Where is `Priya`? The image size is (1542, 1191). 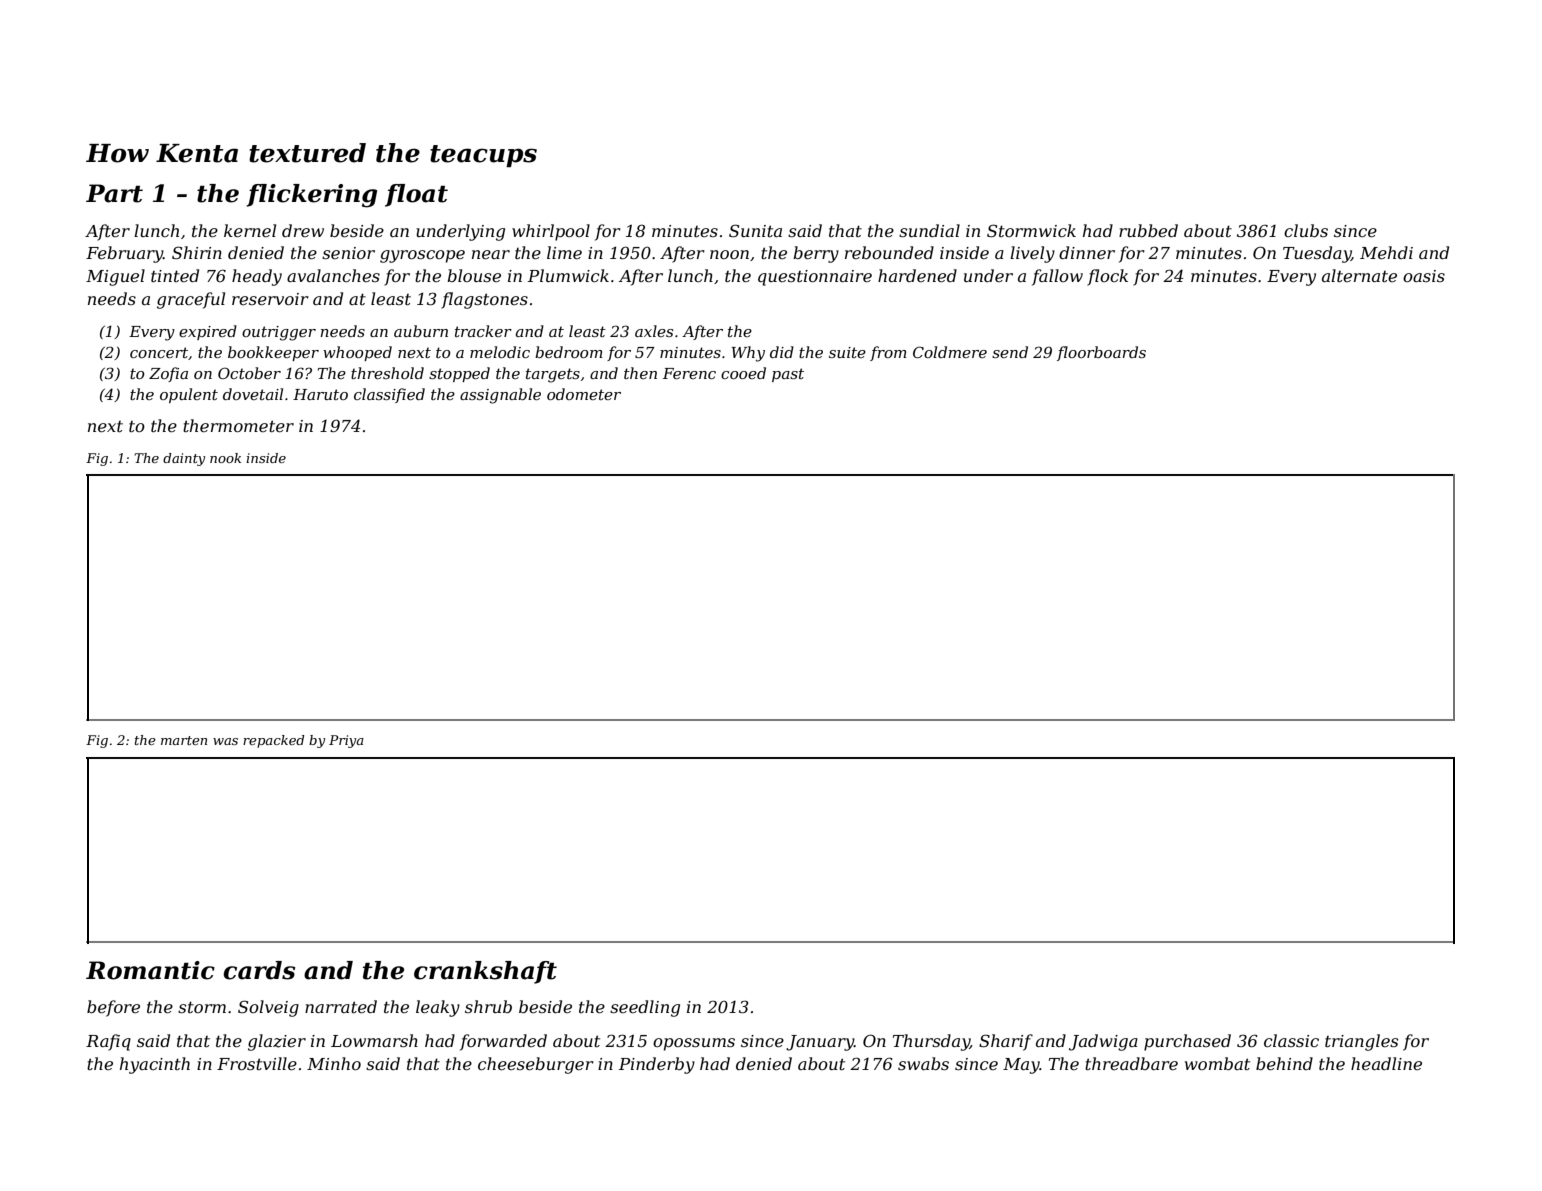 Priya is located at coordinates (346, 741).
